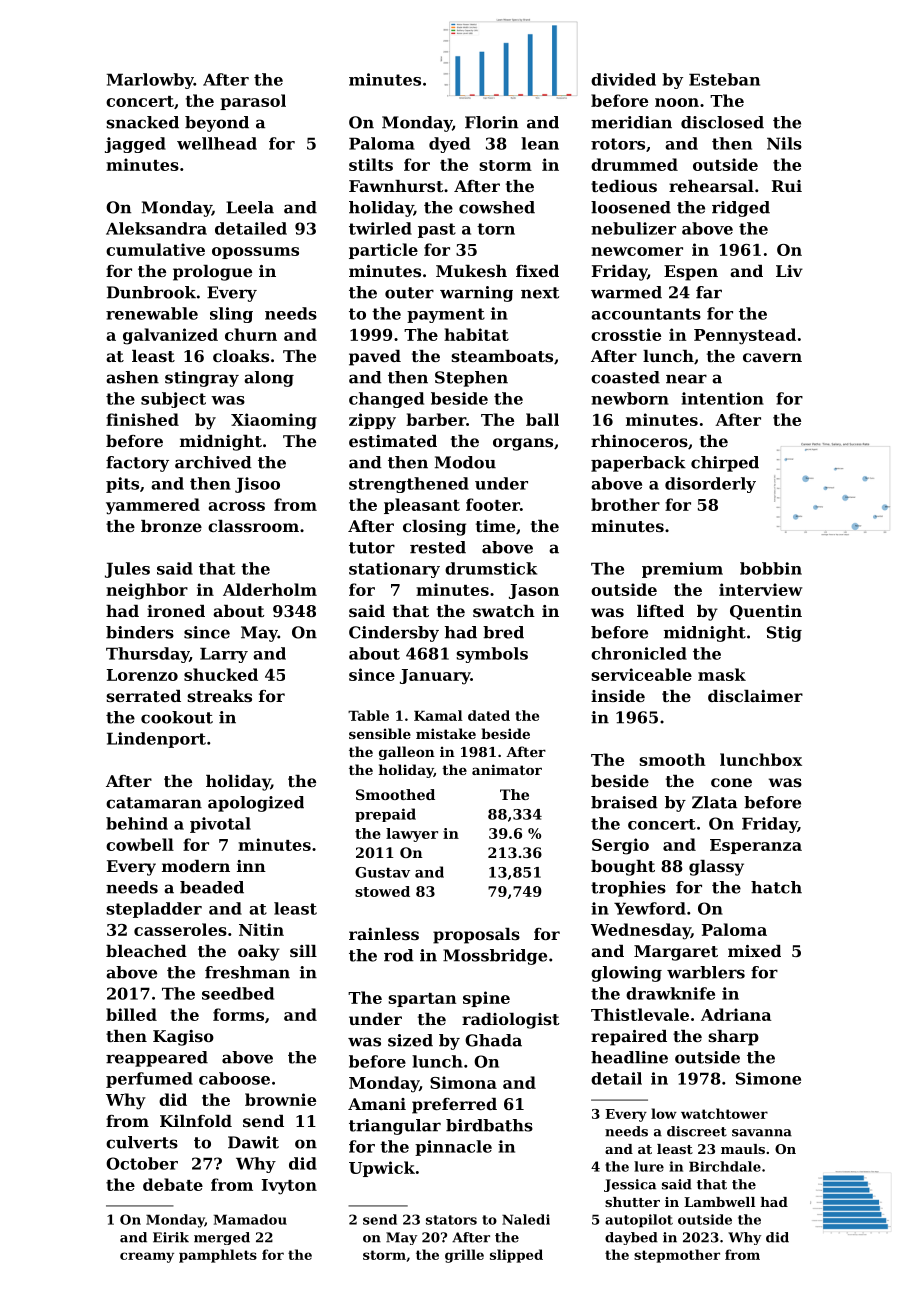  Describe the element at coordinates (686, 379) in the screenshot. I see `near` at that location.
